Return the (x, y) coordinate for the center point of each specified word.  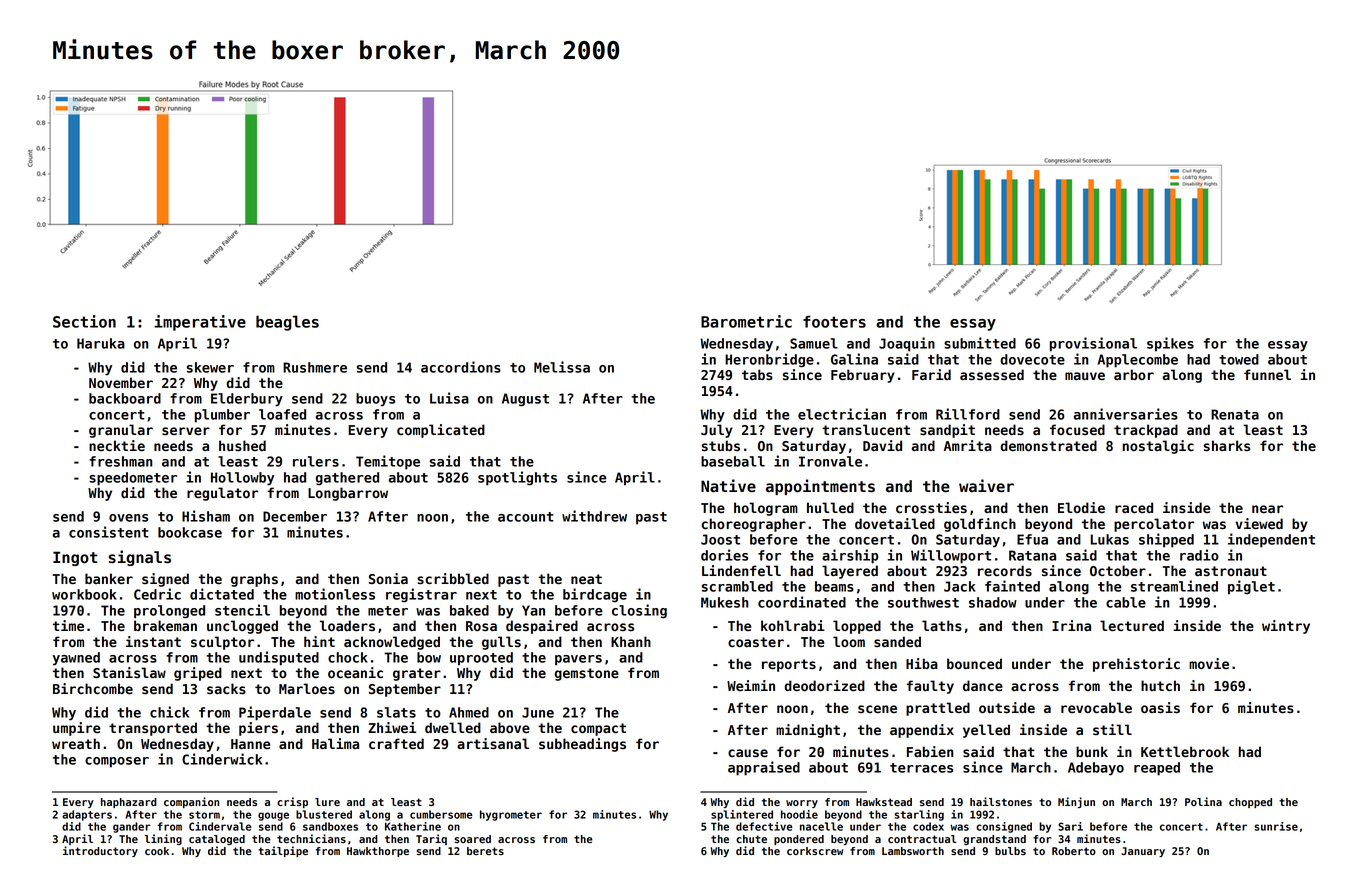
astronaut (1231, 571)
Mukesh (725, 602)
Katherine (413, 826)
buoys (375, 400)
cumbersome (441, 814)
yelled (986, 731)
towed (1239, 359)
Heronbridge (769, 360)
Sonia (388, 578)
